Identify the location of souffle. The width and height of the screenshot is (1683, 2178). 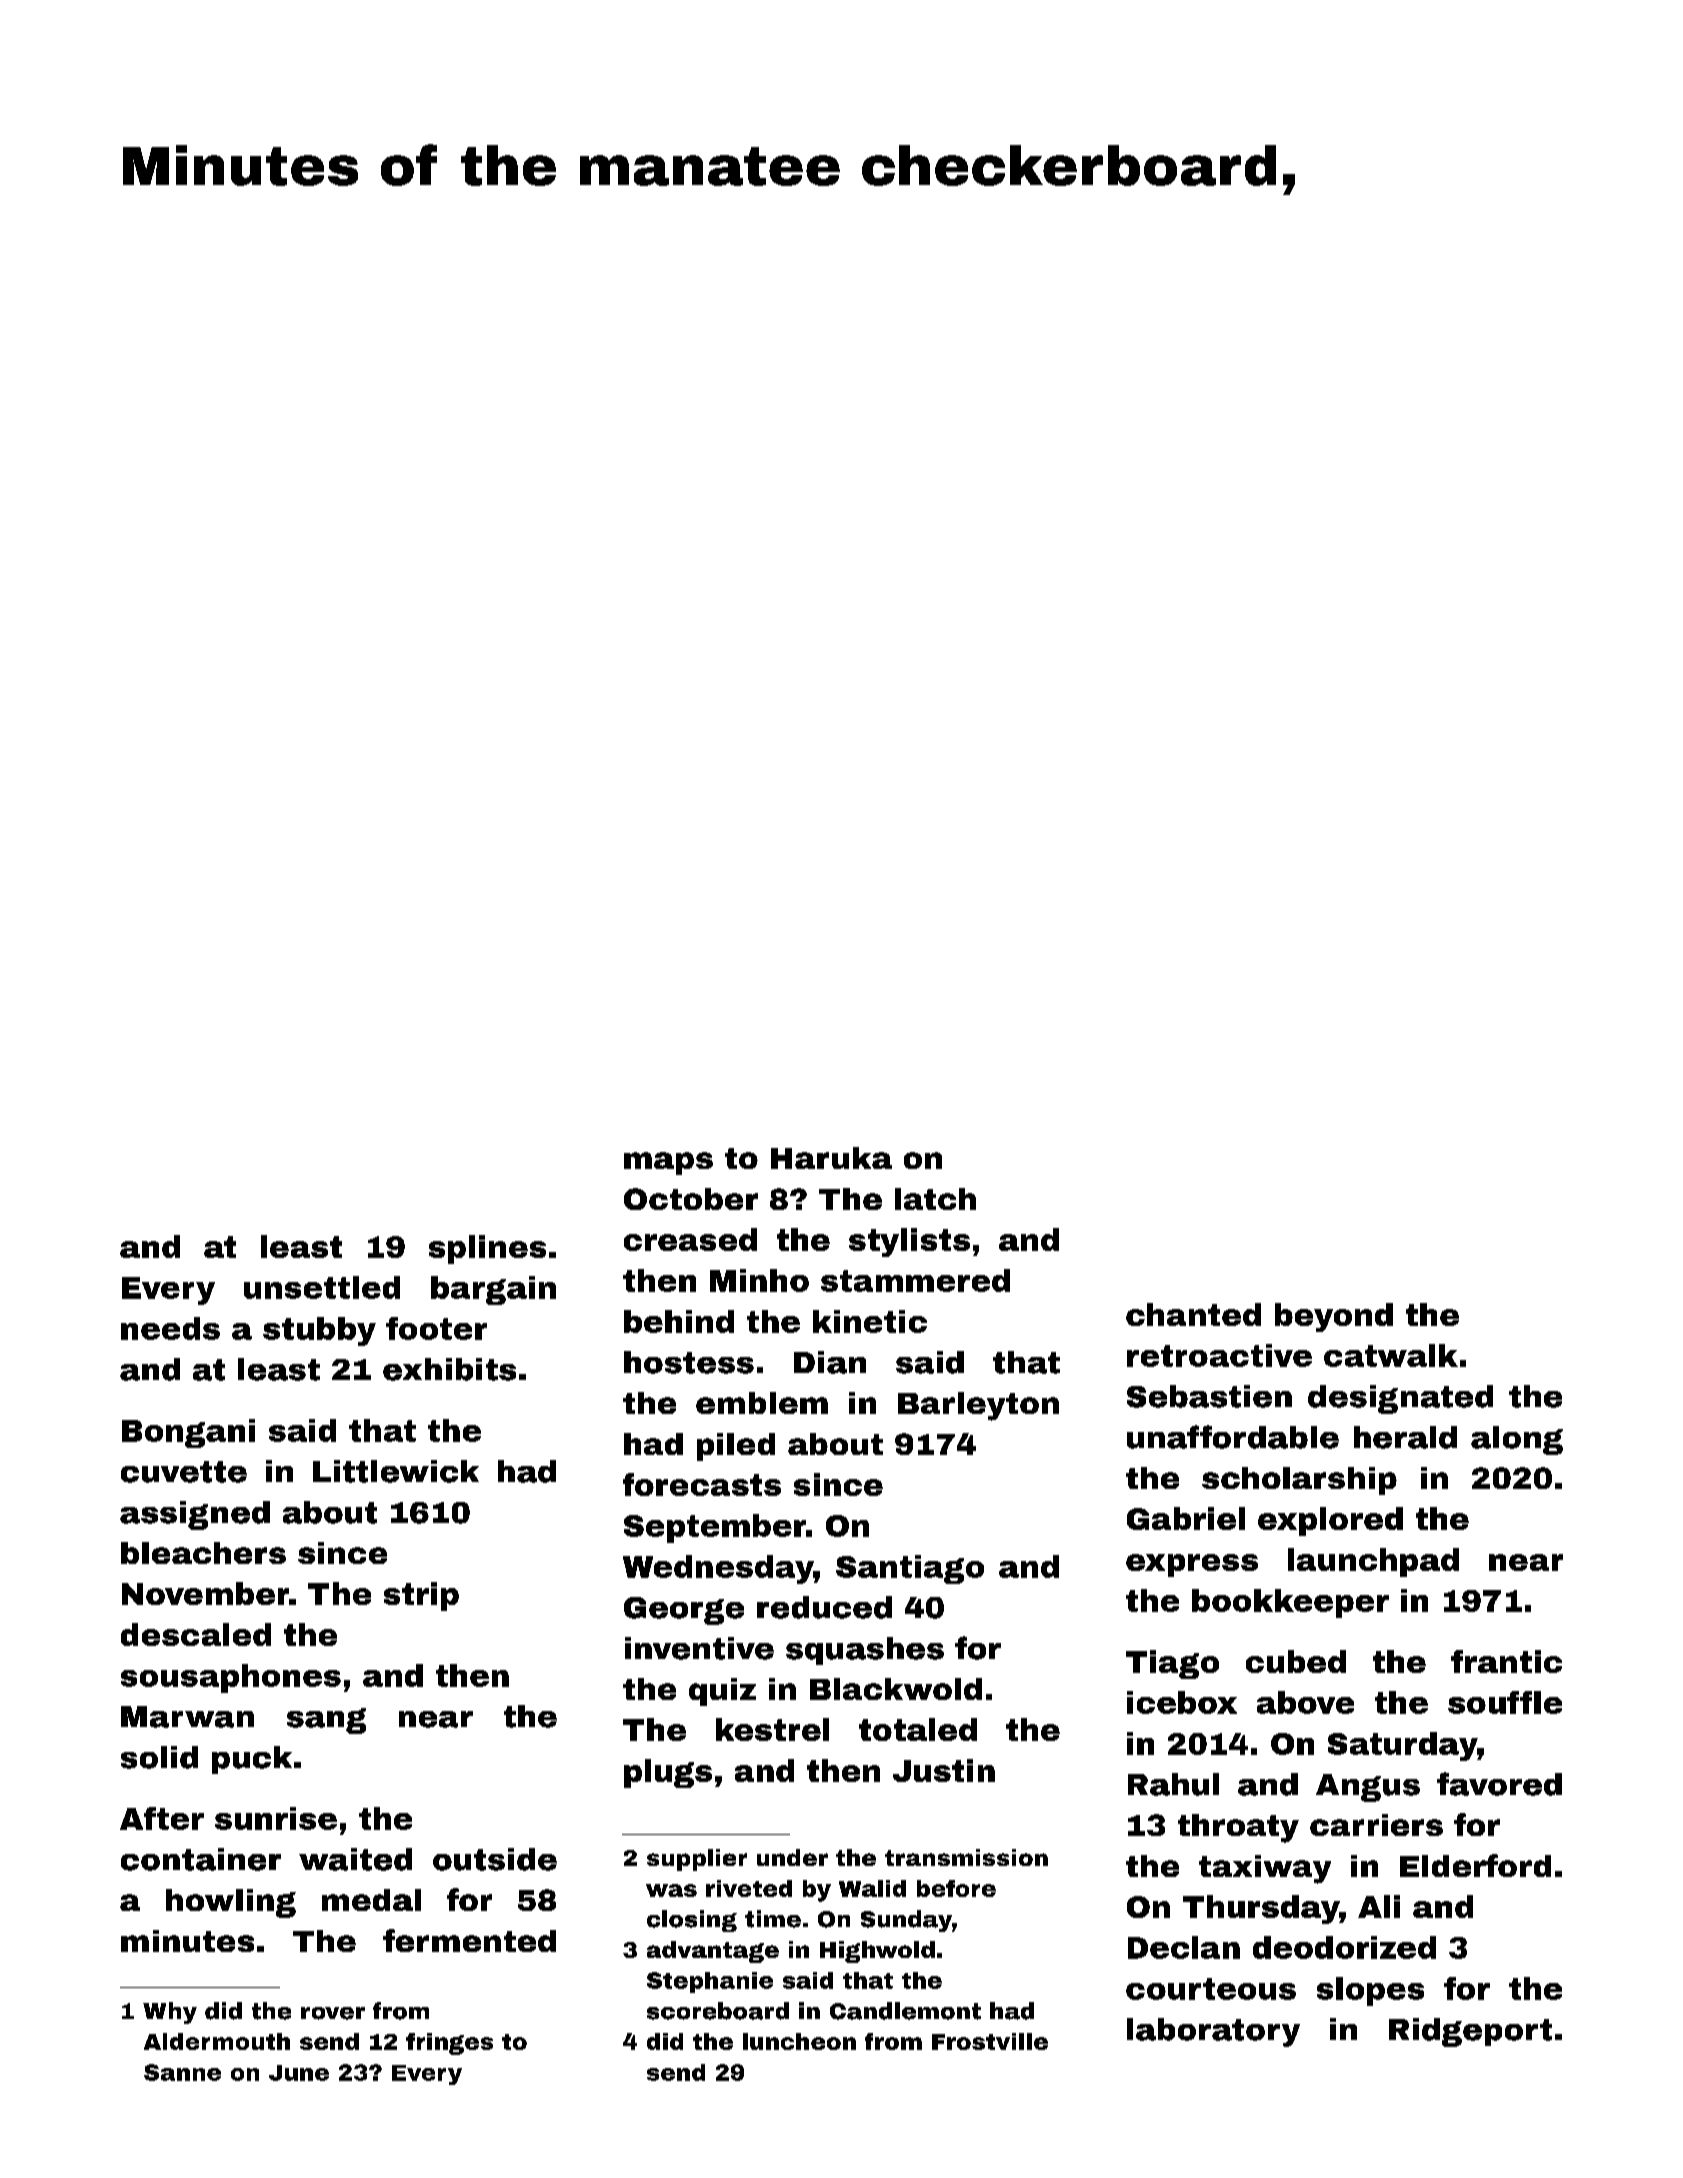
(1505, 1702).
